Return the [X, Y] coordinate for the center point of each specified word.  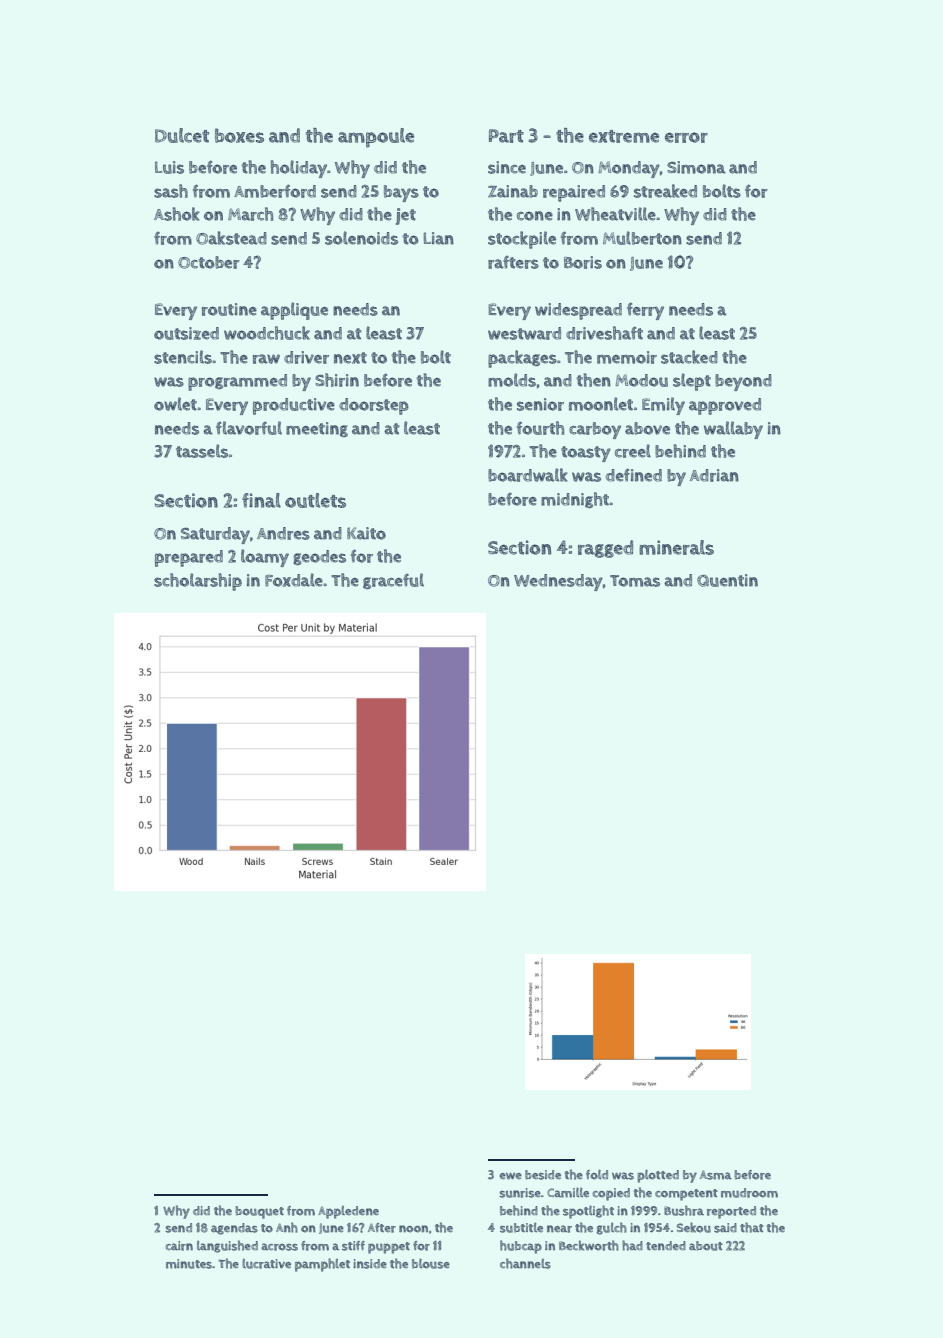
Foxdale [294, 580]
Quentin [727, 580]
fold [597, 1174]
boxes [239, 135]
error [686, 137]
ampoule [376, 138]
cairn [179, 1246]
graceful [393, 581]
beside [543, 1175]
